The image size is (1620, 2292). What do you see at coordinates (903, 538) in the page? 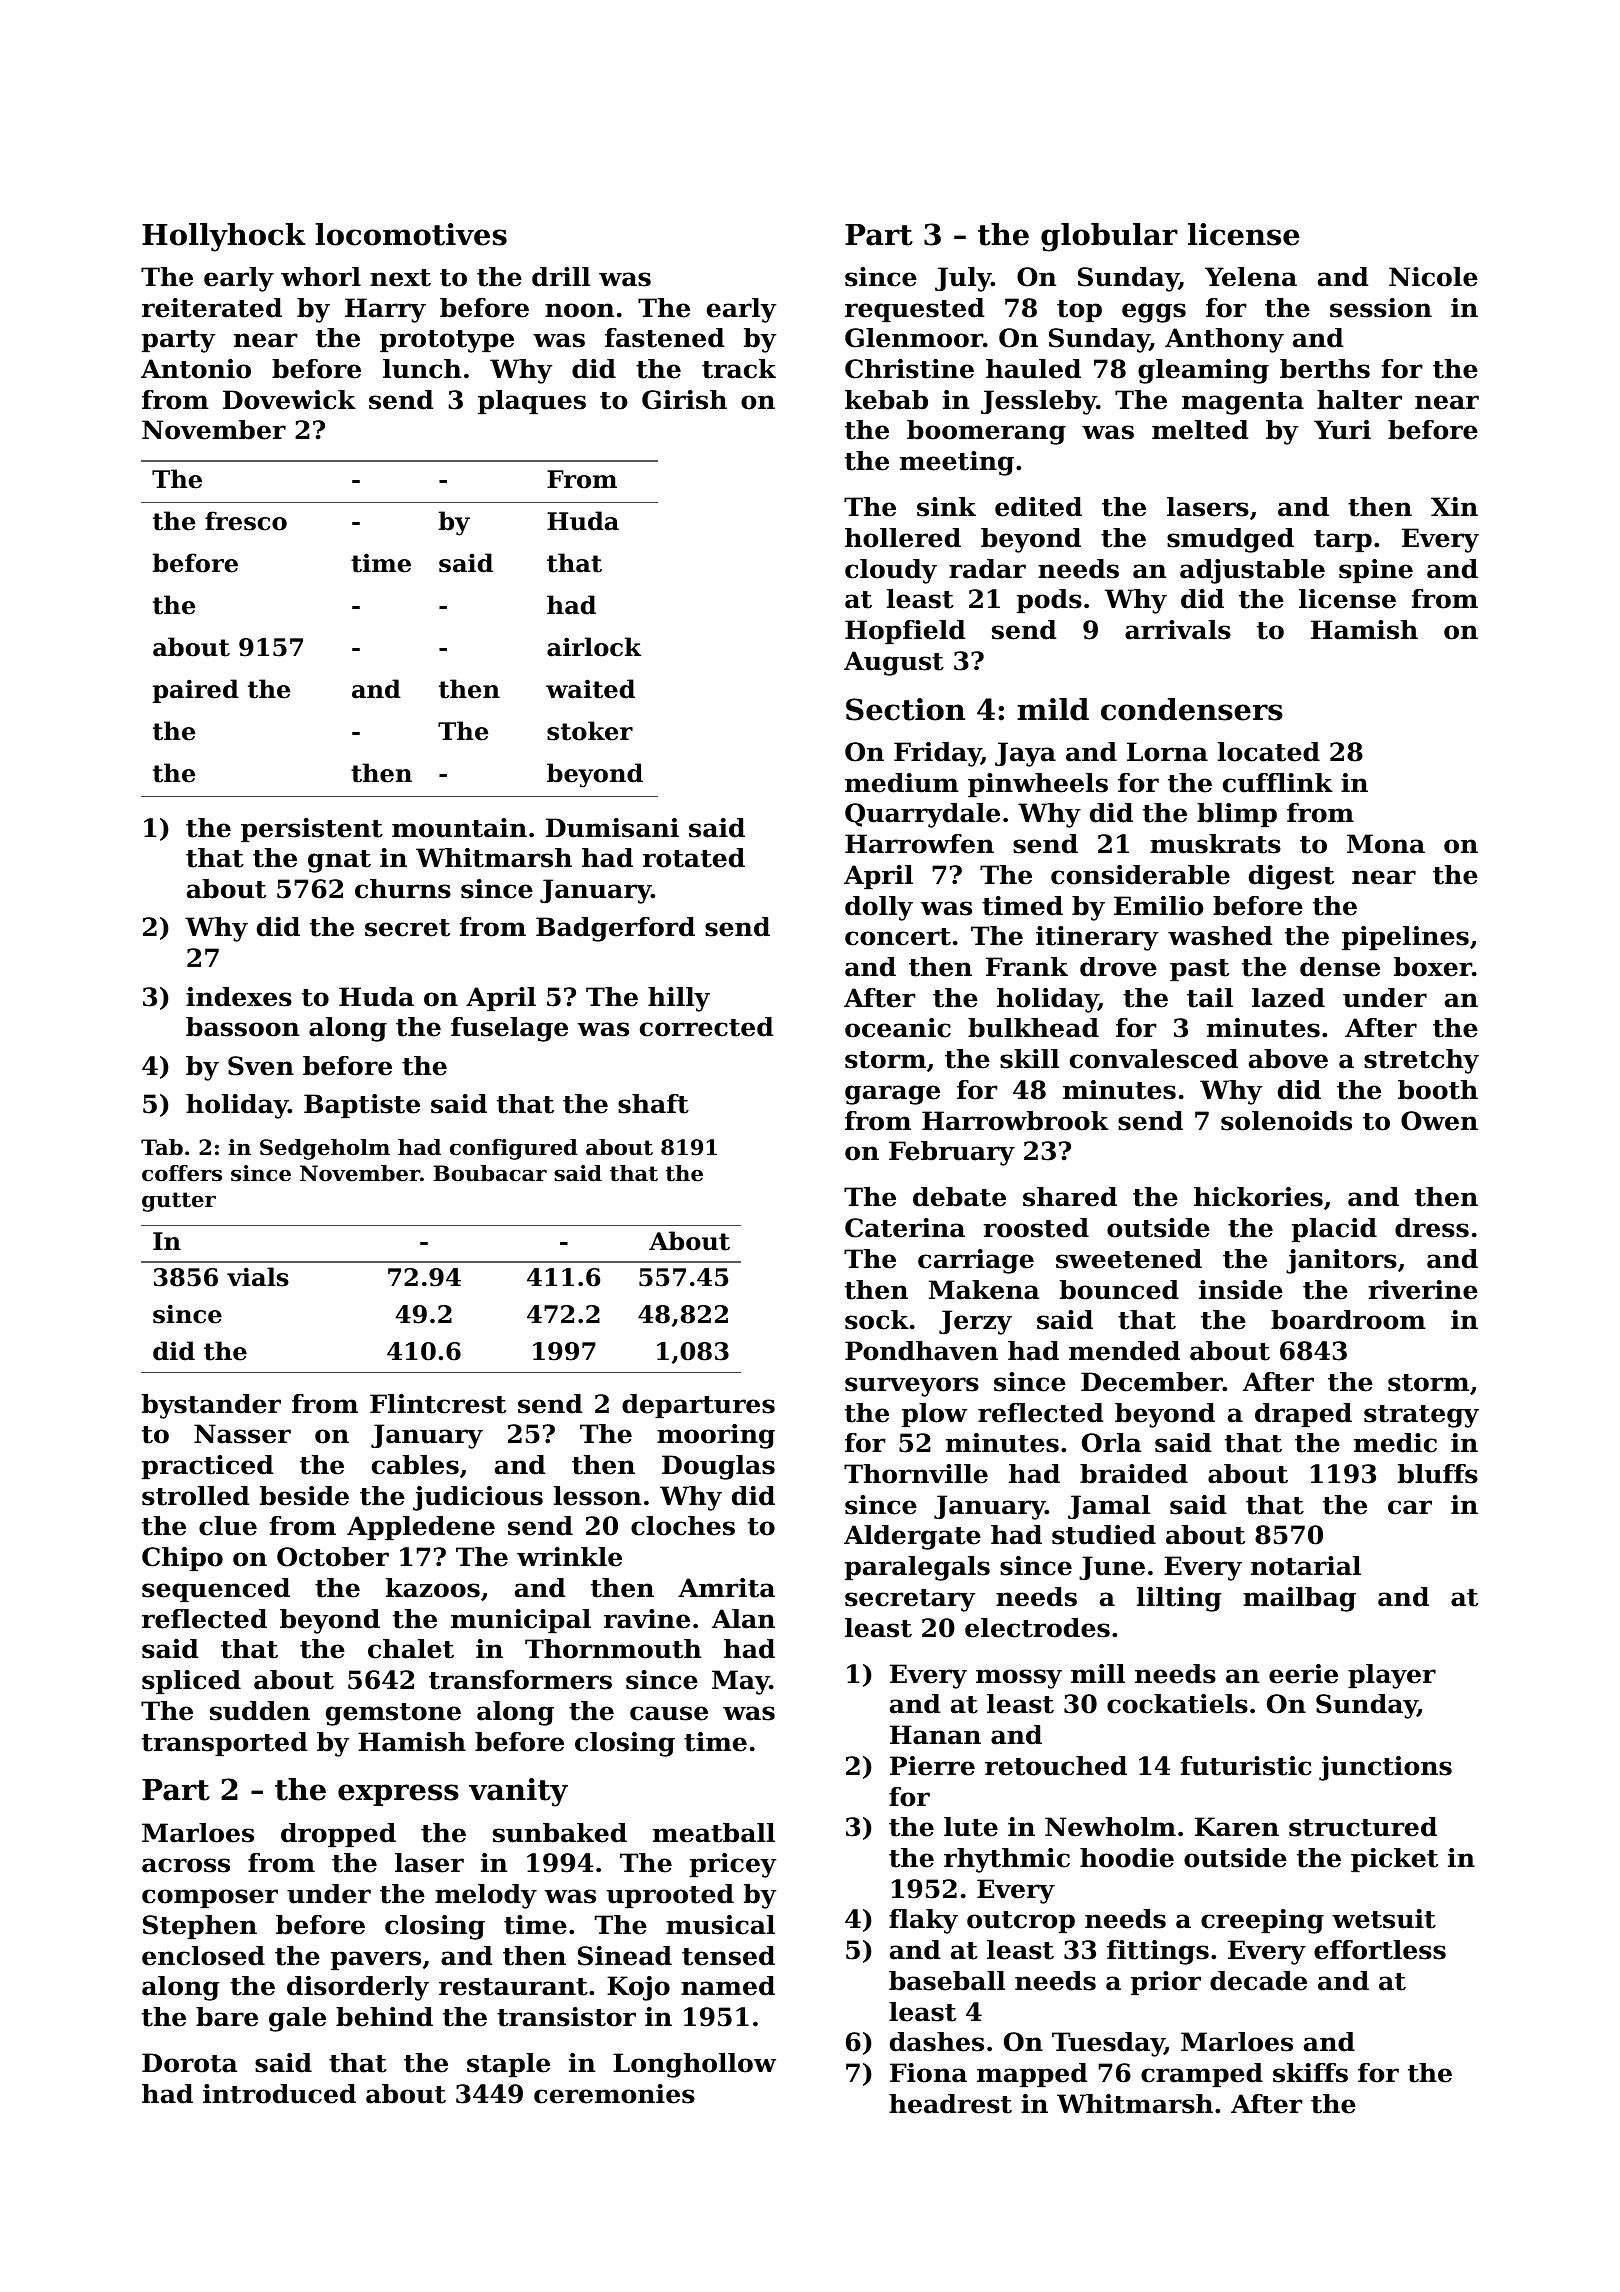
I see `hollered` at bounding box center [903, 538].
